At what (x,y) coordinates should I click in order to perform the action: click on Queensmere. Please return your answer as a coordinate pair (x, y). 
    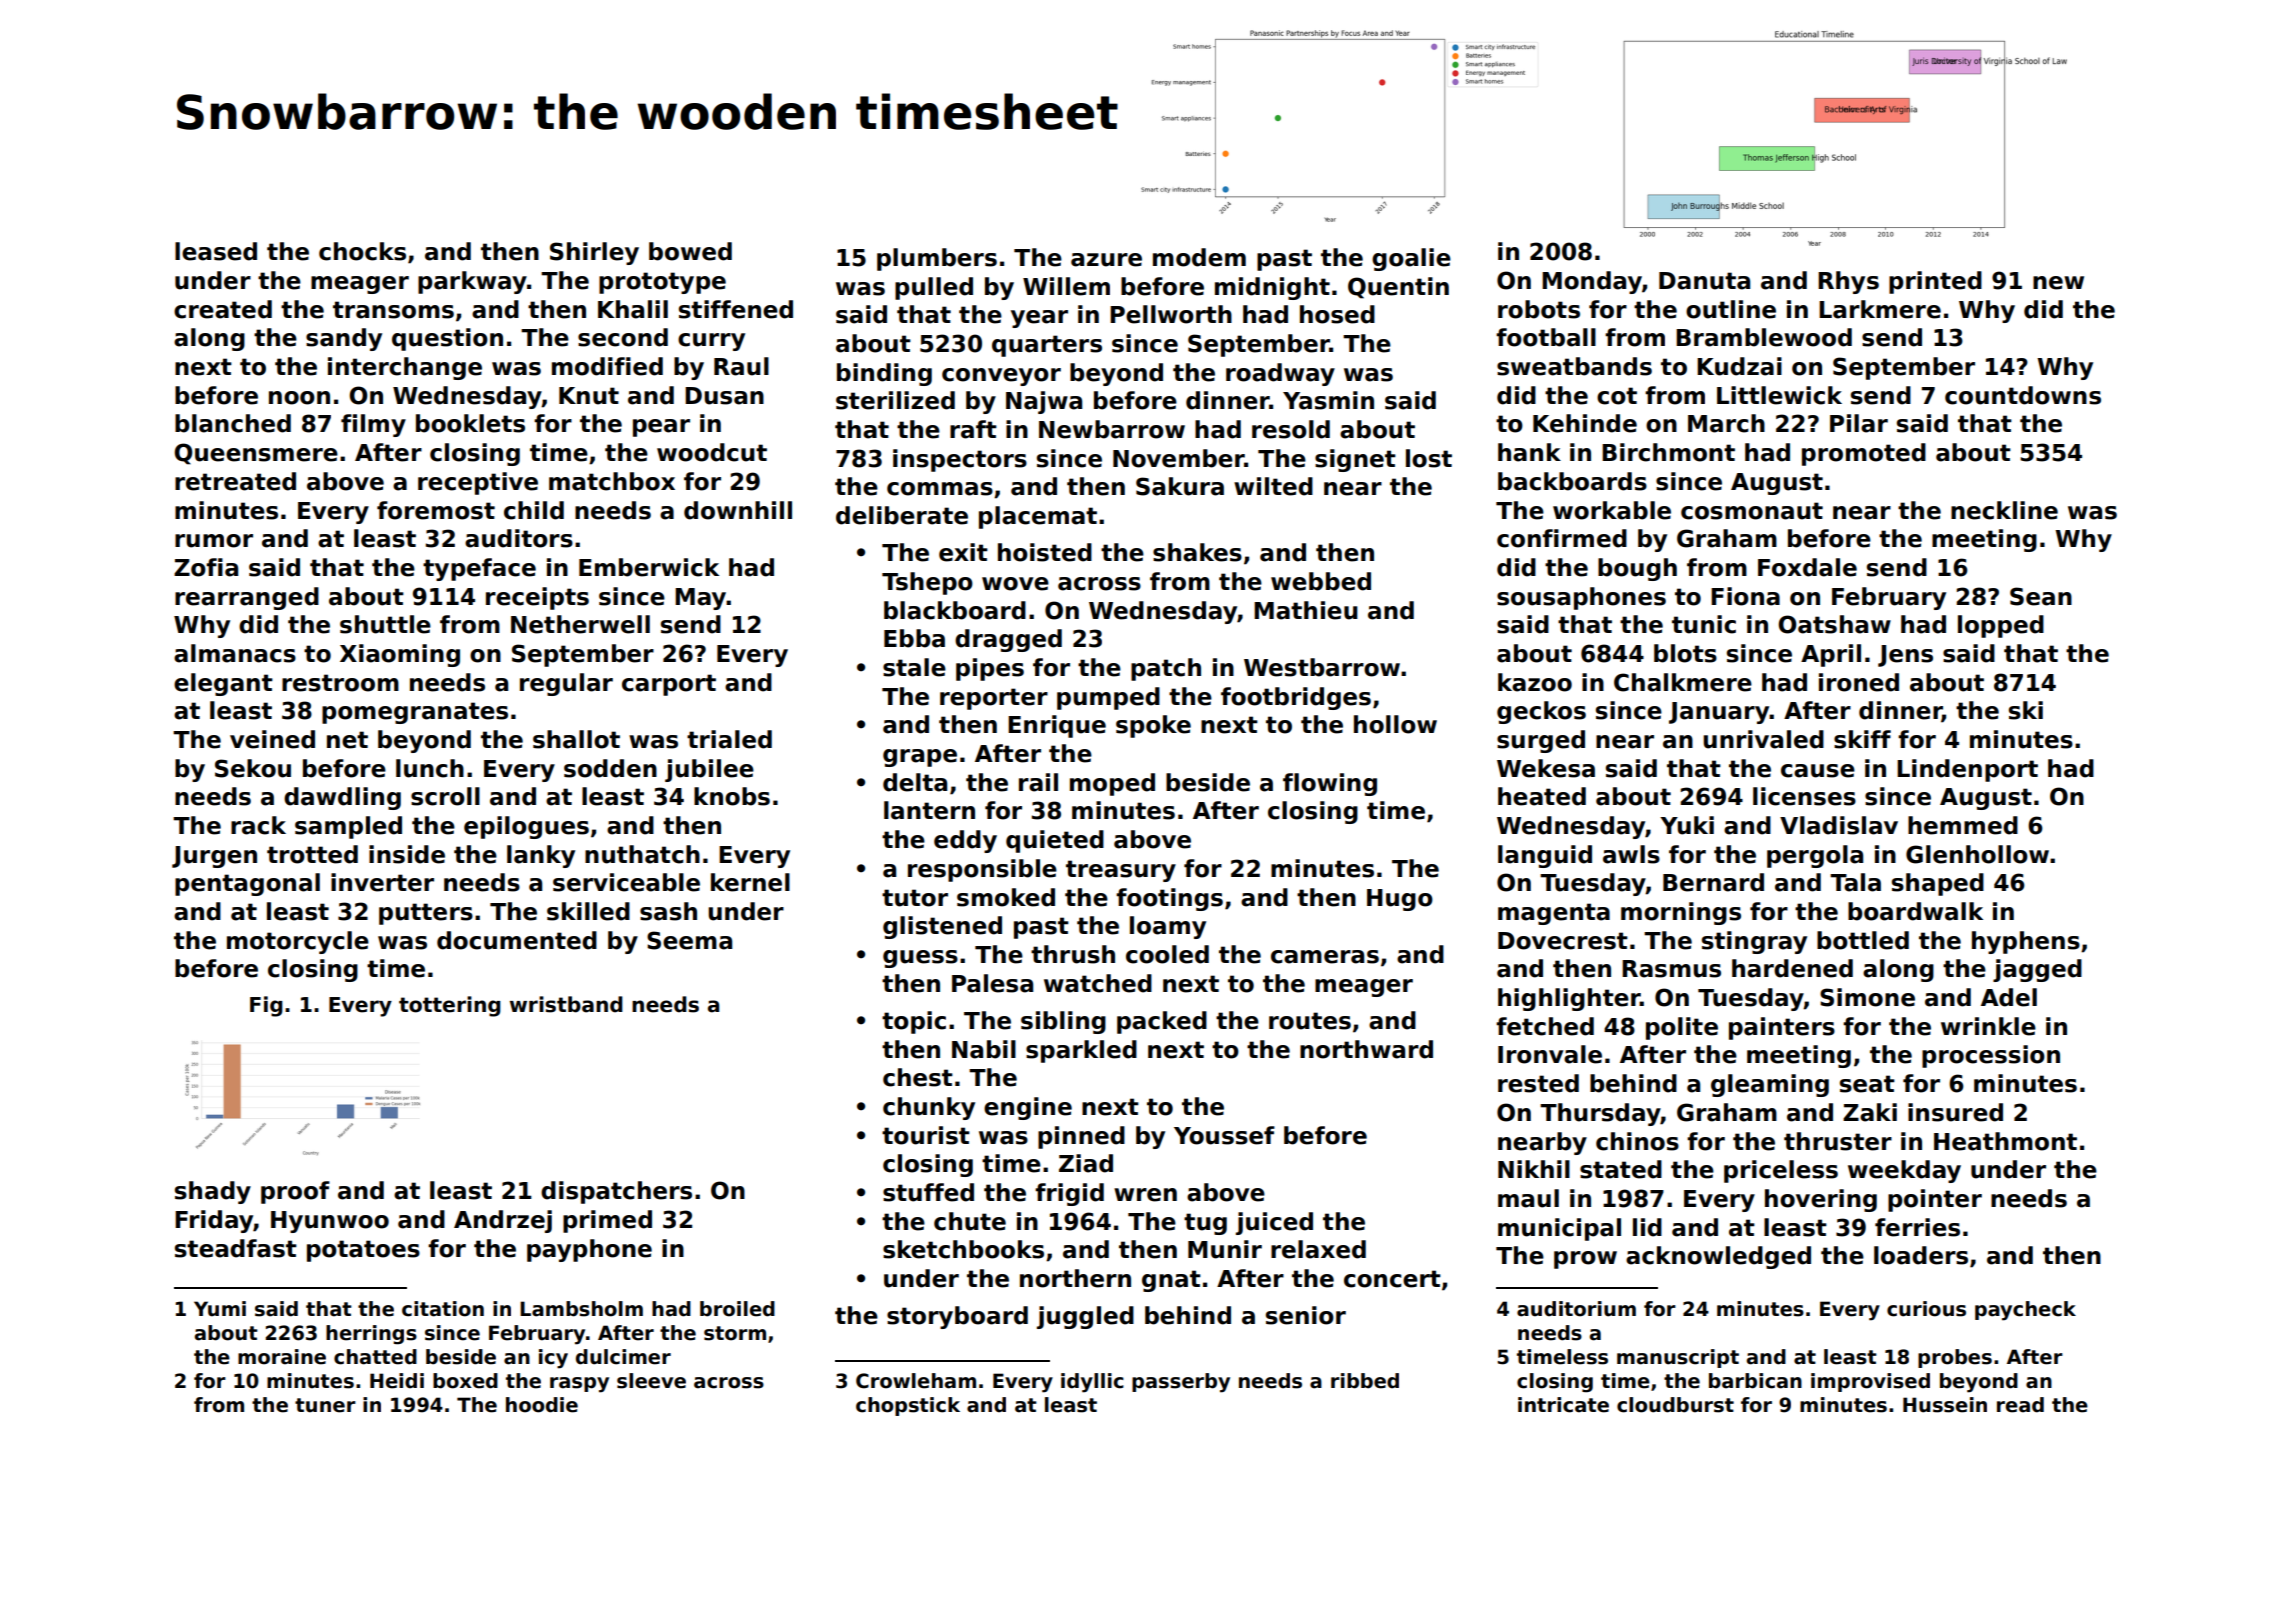
    Looking at the image, I should click on (256, 454).
